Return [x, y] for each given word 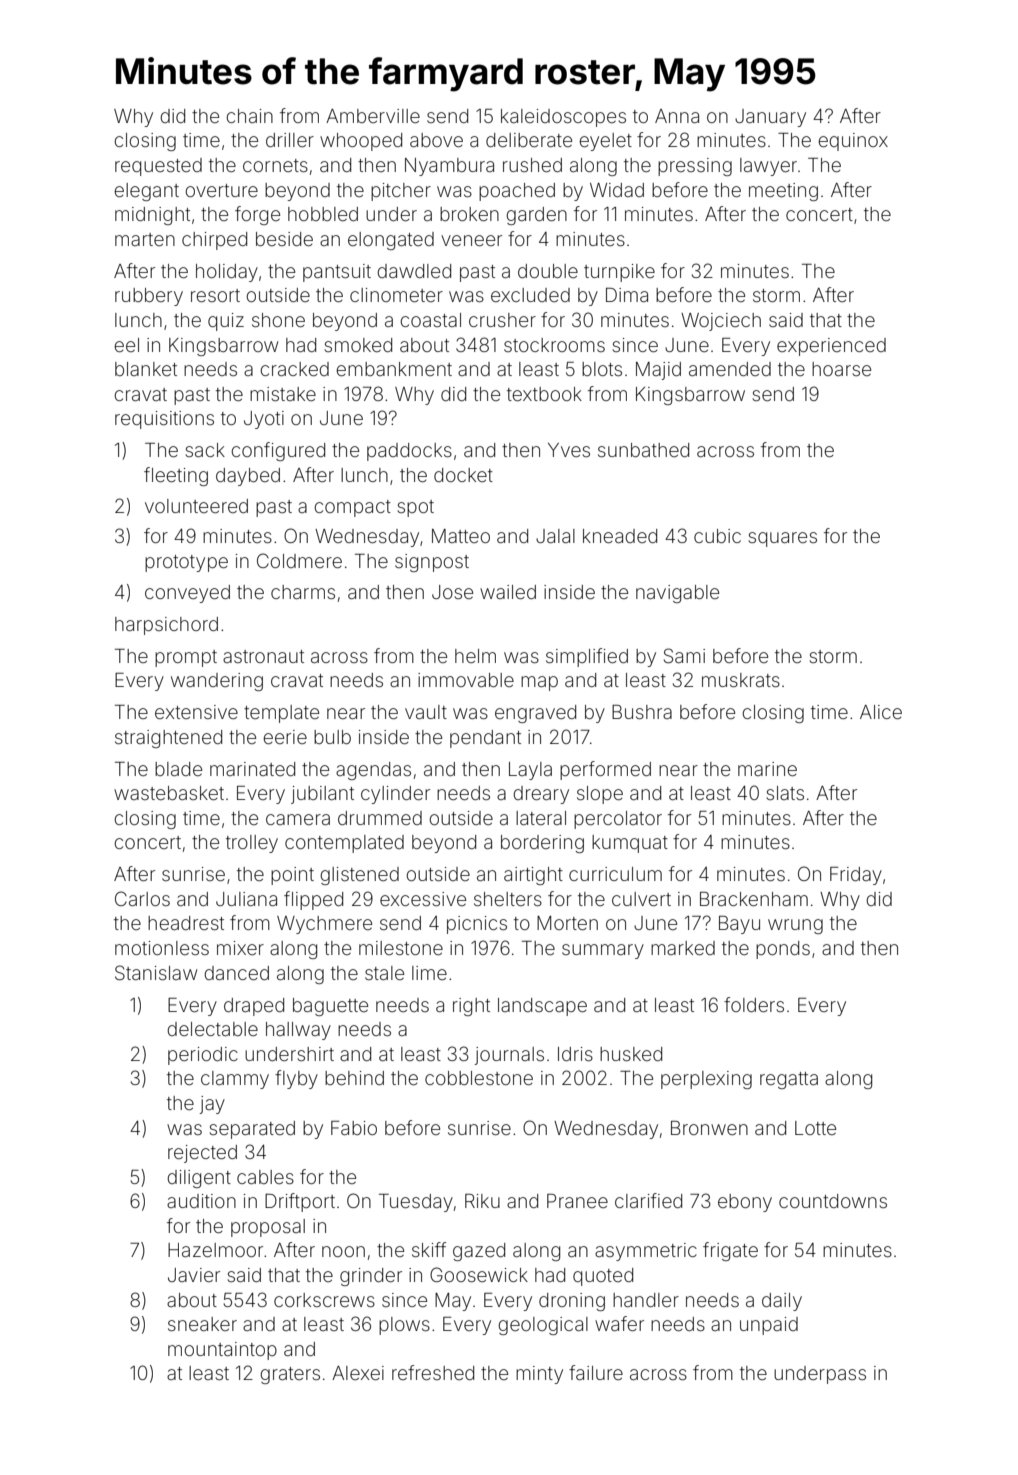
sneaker [202, 1324]
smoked [358, 345]
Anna [677, 116]
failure [596, 1372]
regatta [789, 1080]
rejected [202, 1154]
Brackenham [754, 899]
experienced [831, 347]
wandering [217, 682]
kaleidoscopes [563, 118]
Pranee [577, 1201]
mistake [283, 394]
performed [605, 770]
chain [249, 116]
